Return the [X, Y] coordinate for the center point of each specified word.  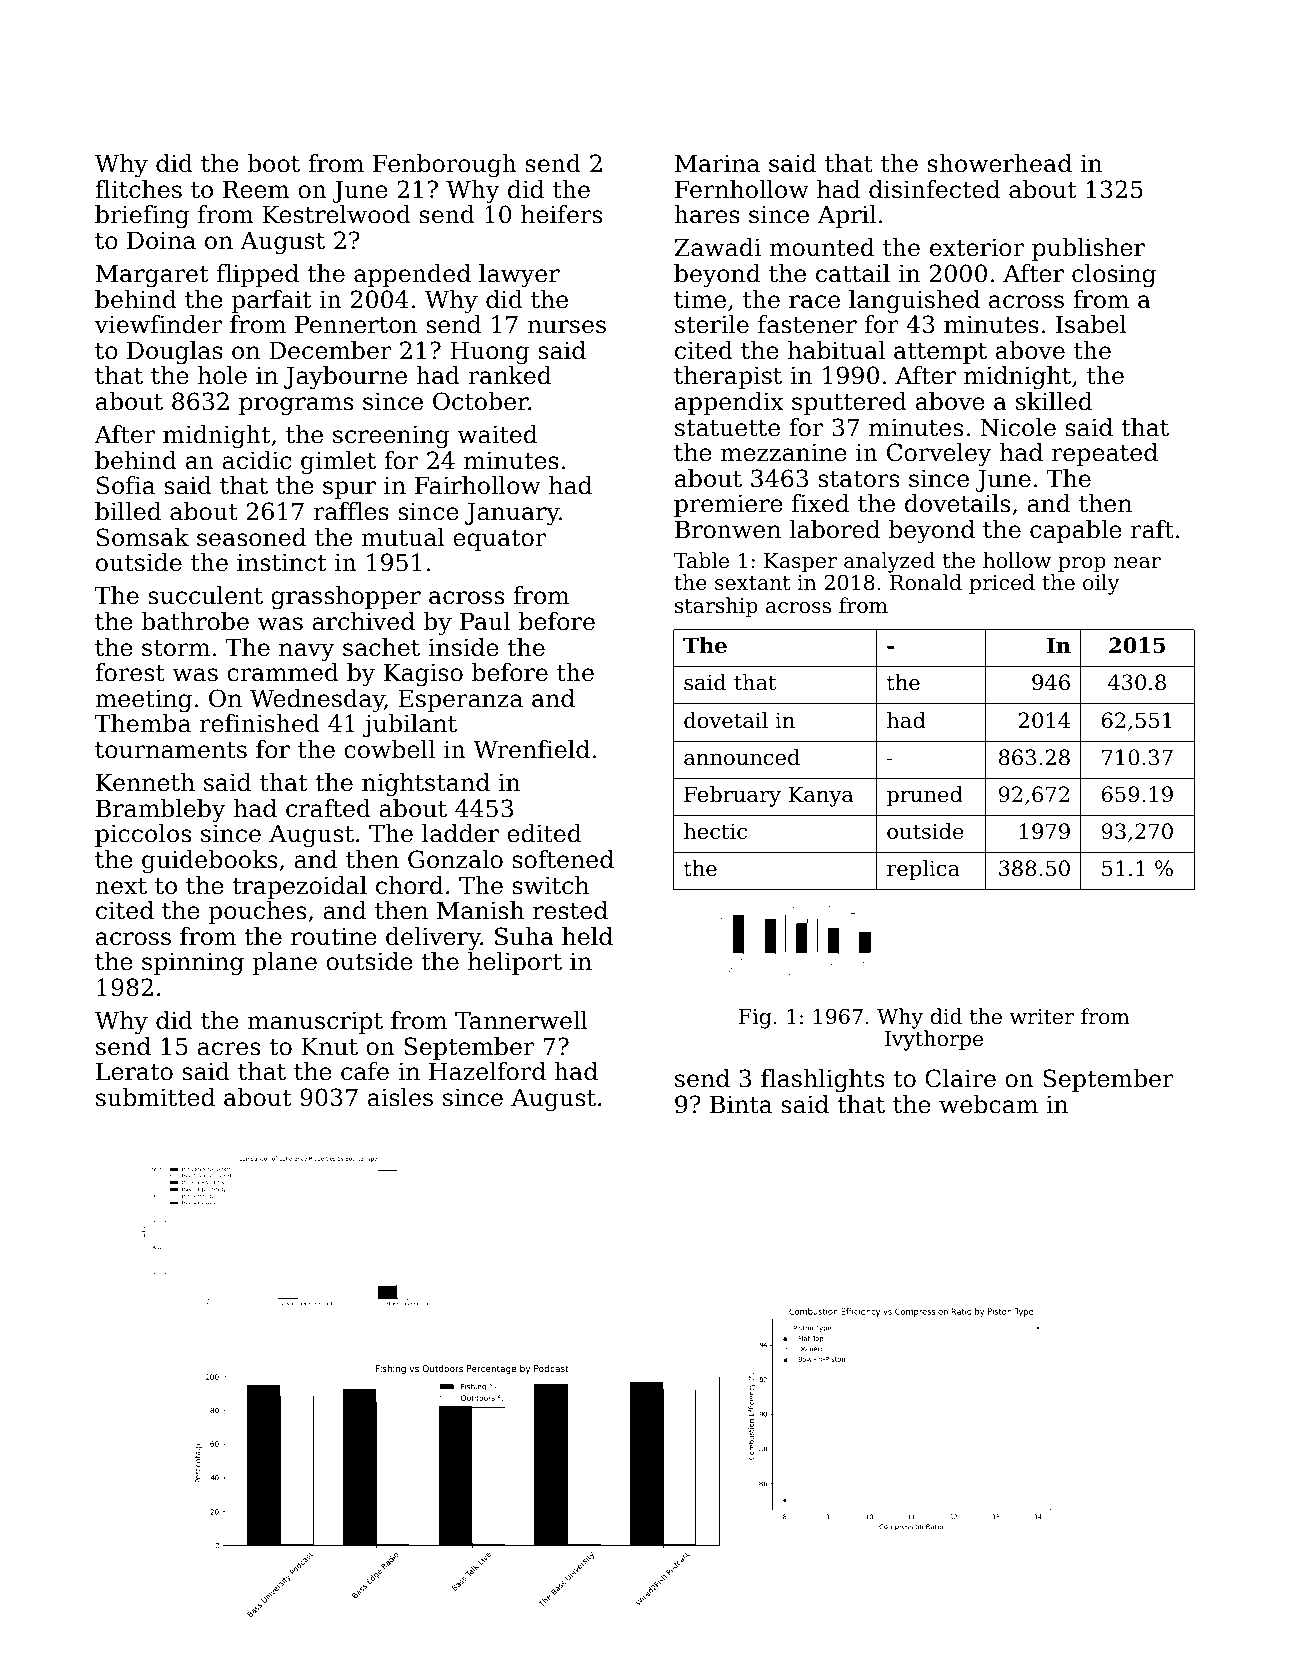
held [587, 936]
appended [412, 275]
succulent [205, 595]
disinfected [934, 189]
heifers [561, 214]
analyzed [889, 562]
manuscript [315, 1022]
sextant [752, 583]
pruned [925, 796]
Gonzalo [455, 859]
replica [923, 870]
